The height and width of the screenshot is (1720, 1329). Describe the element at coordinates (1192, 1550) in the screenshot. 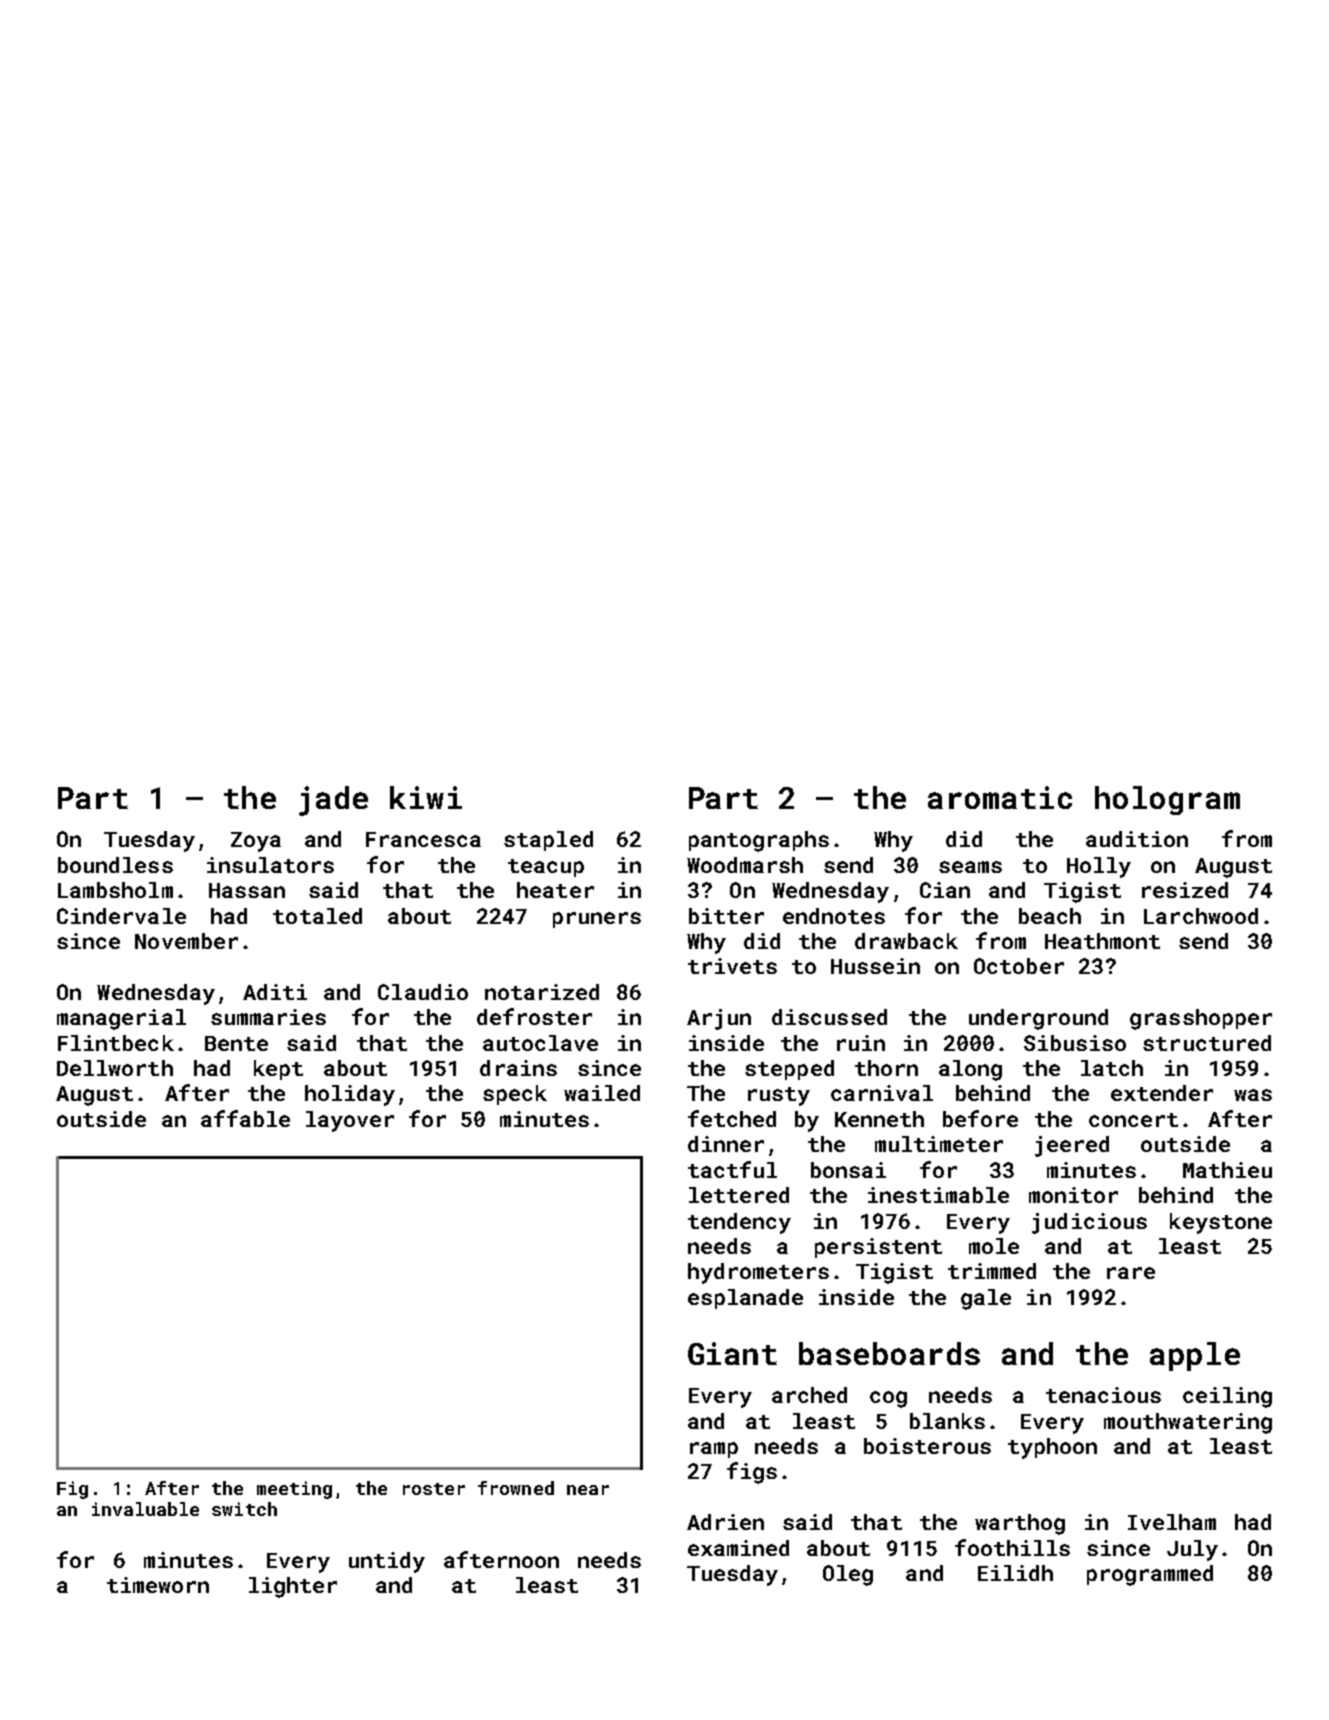

I see `July` at that location.
